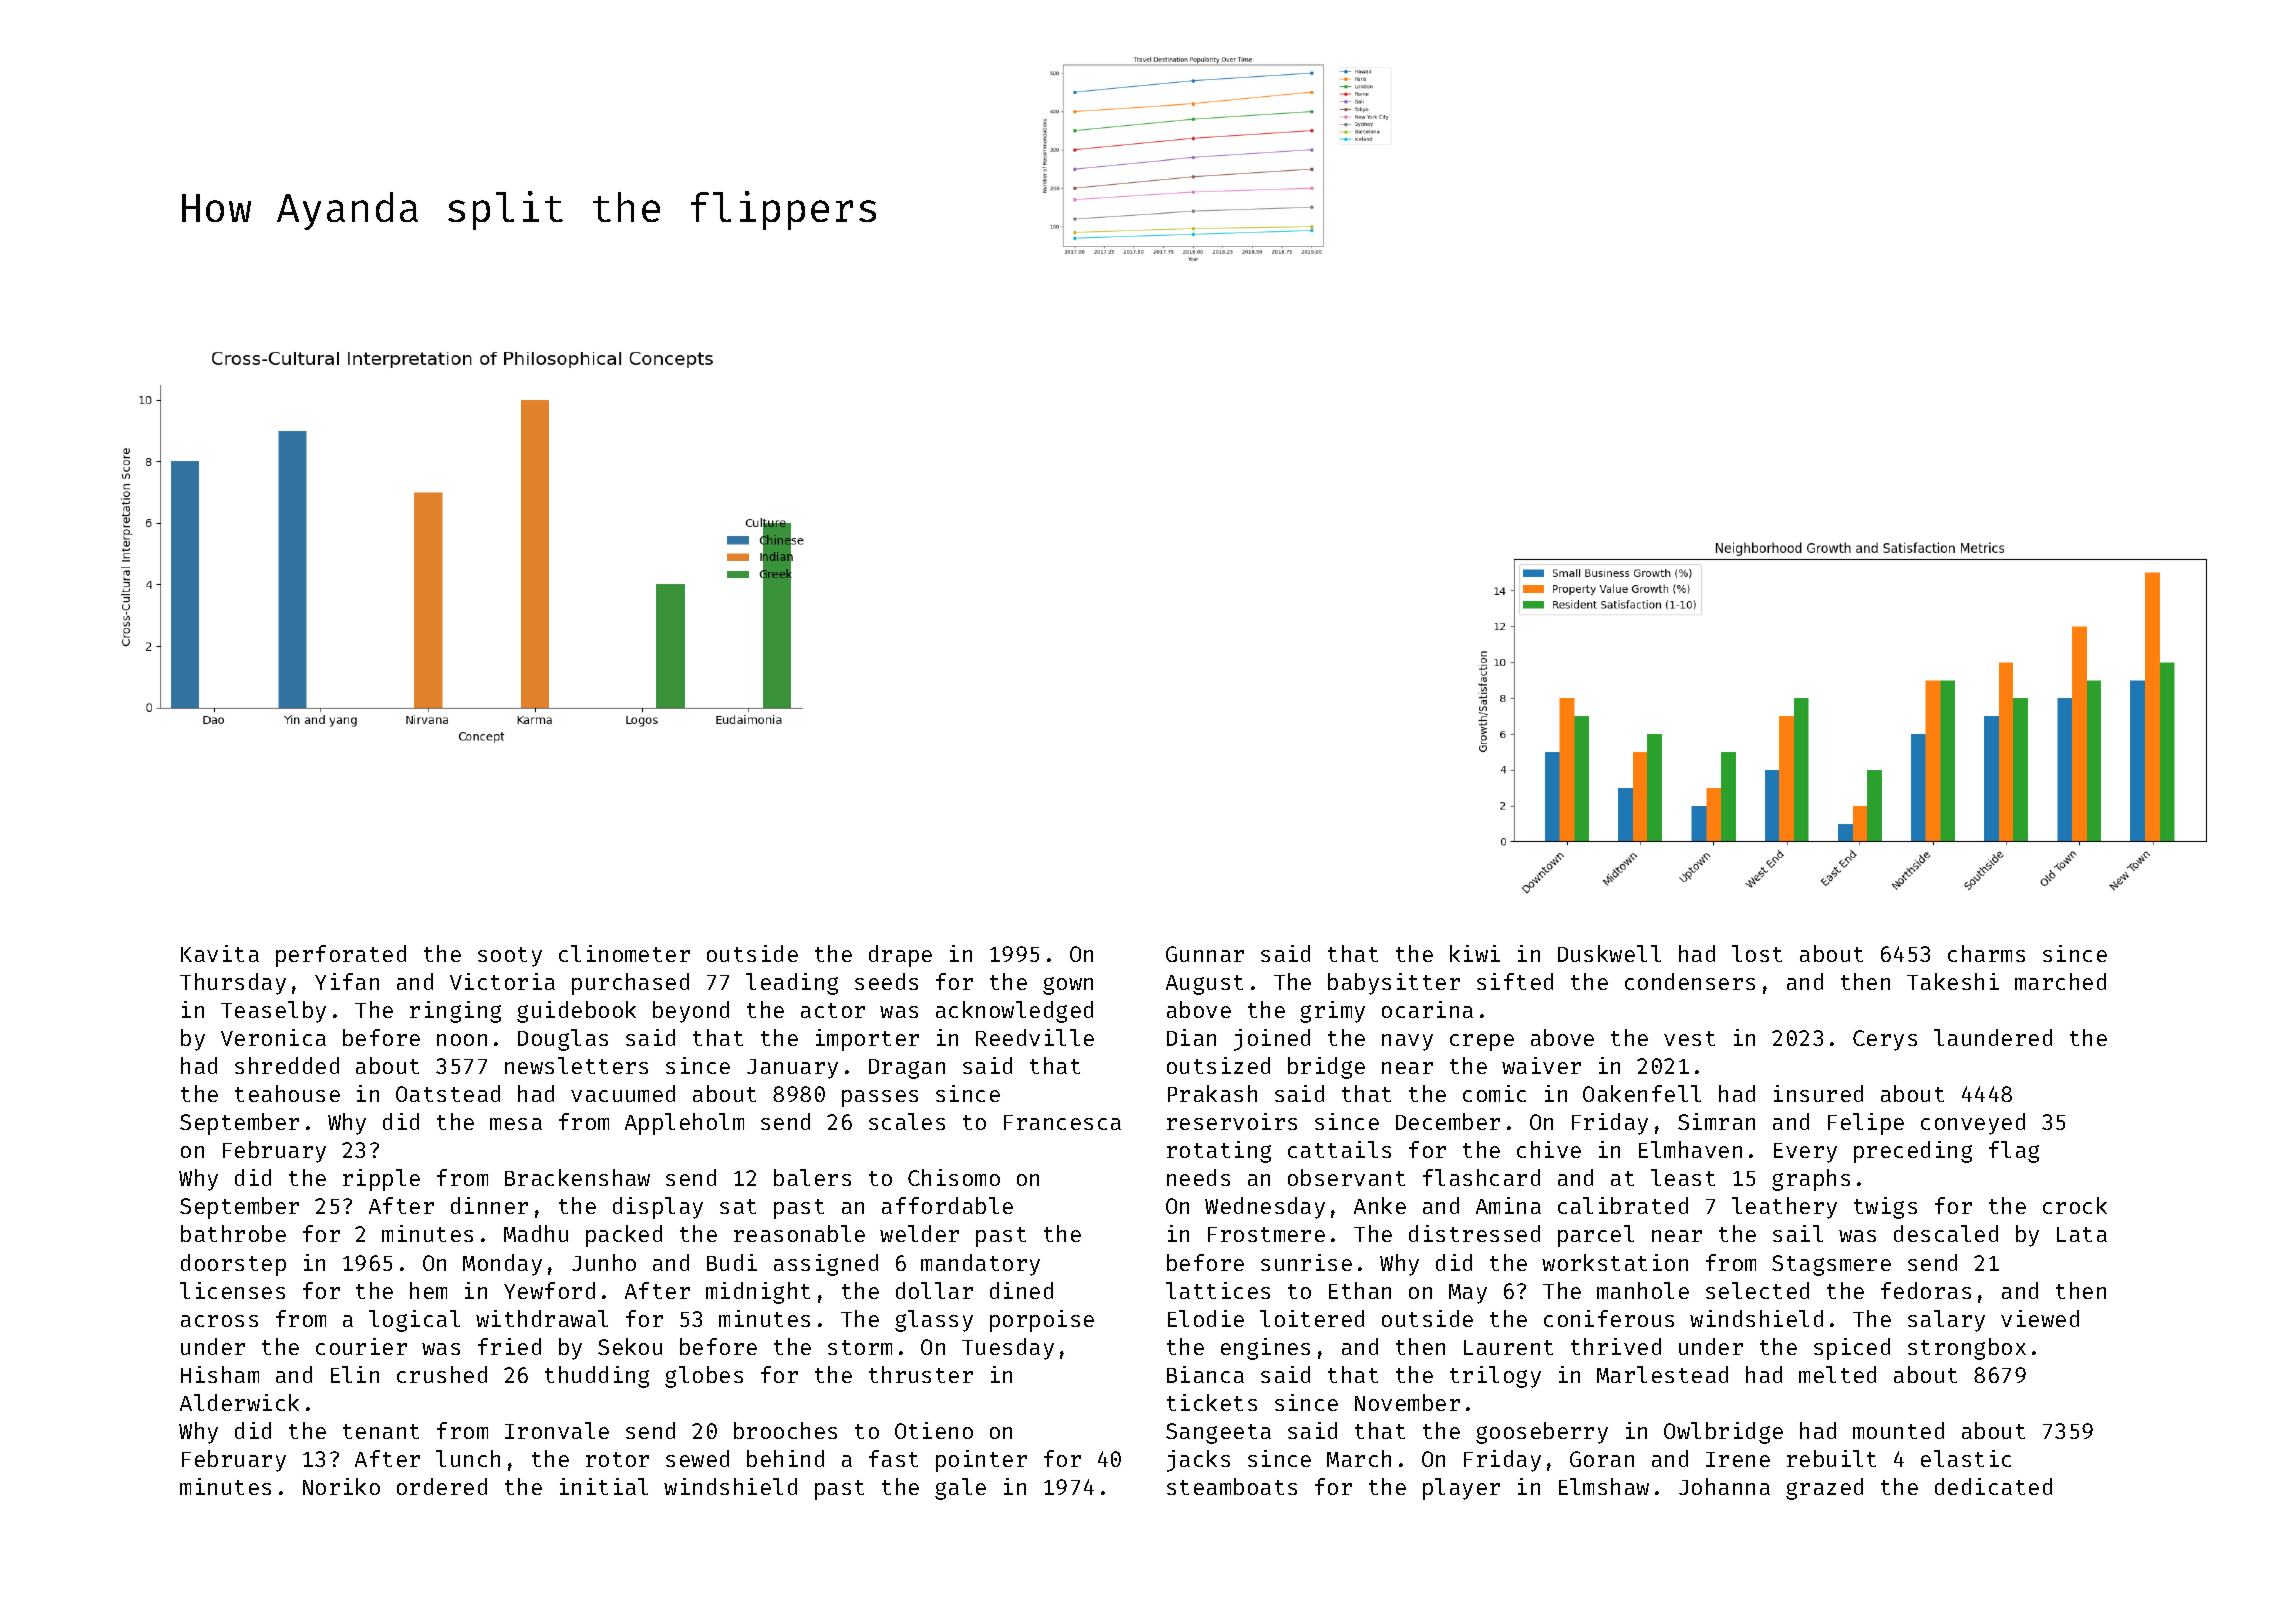 The image size is (2292, 1620). I want to click on Oatstead, so click(448, 1093).
